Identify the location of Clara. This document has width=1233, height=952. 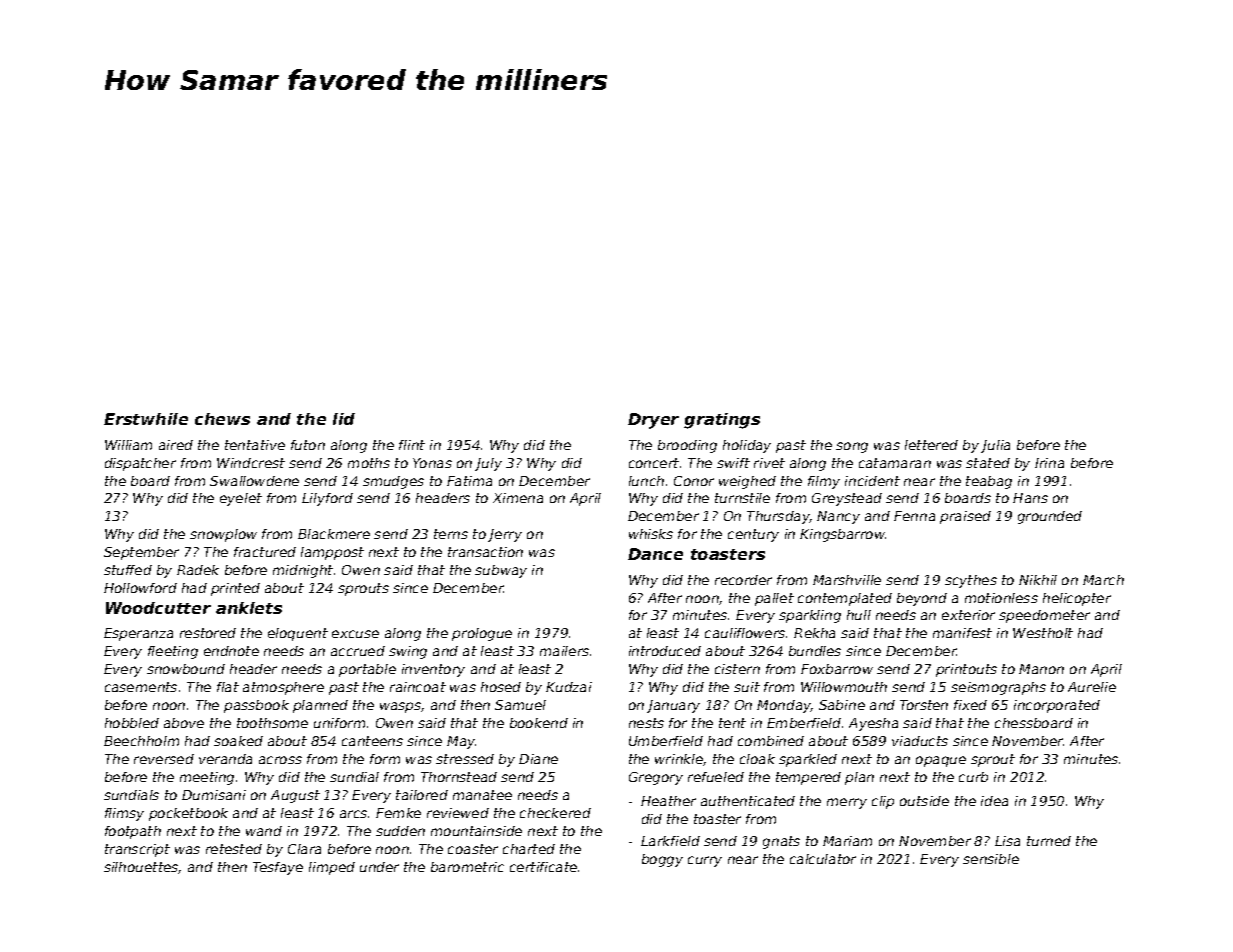
(304, 849).
